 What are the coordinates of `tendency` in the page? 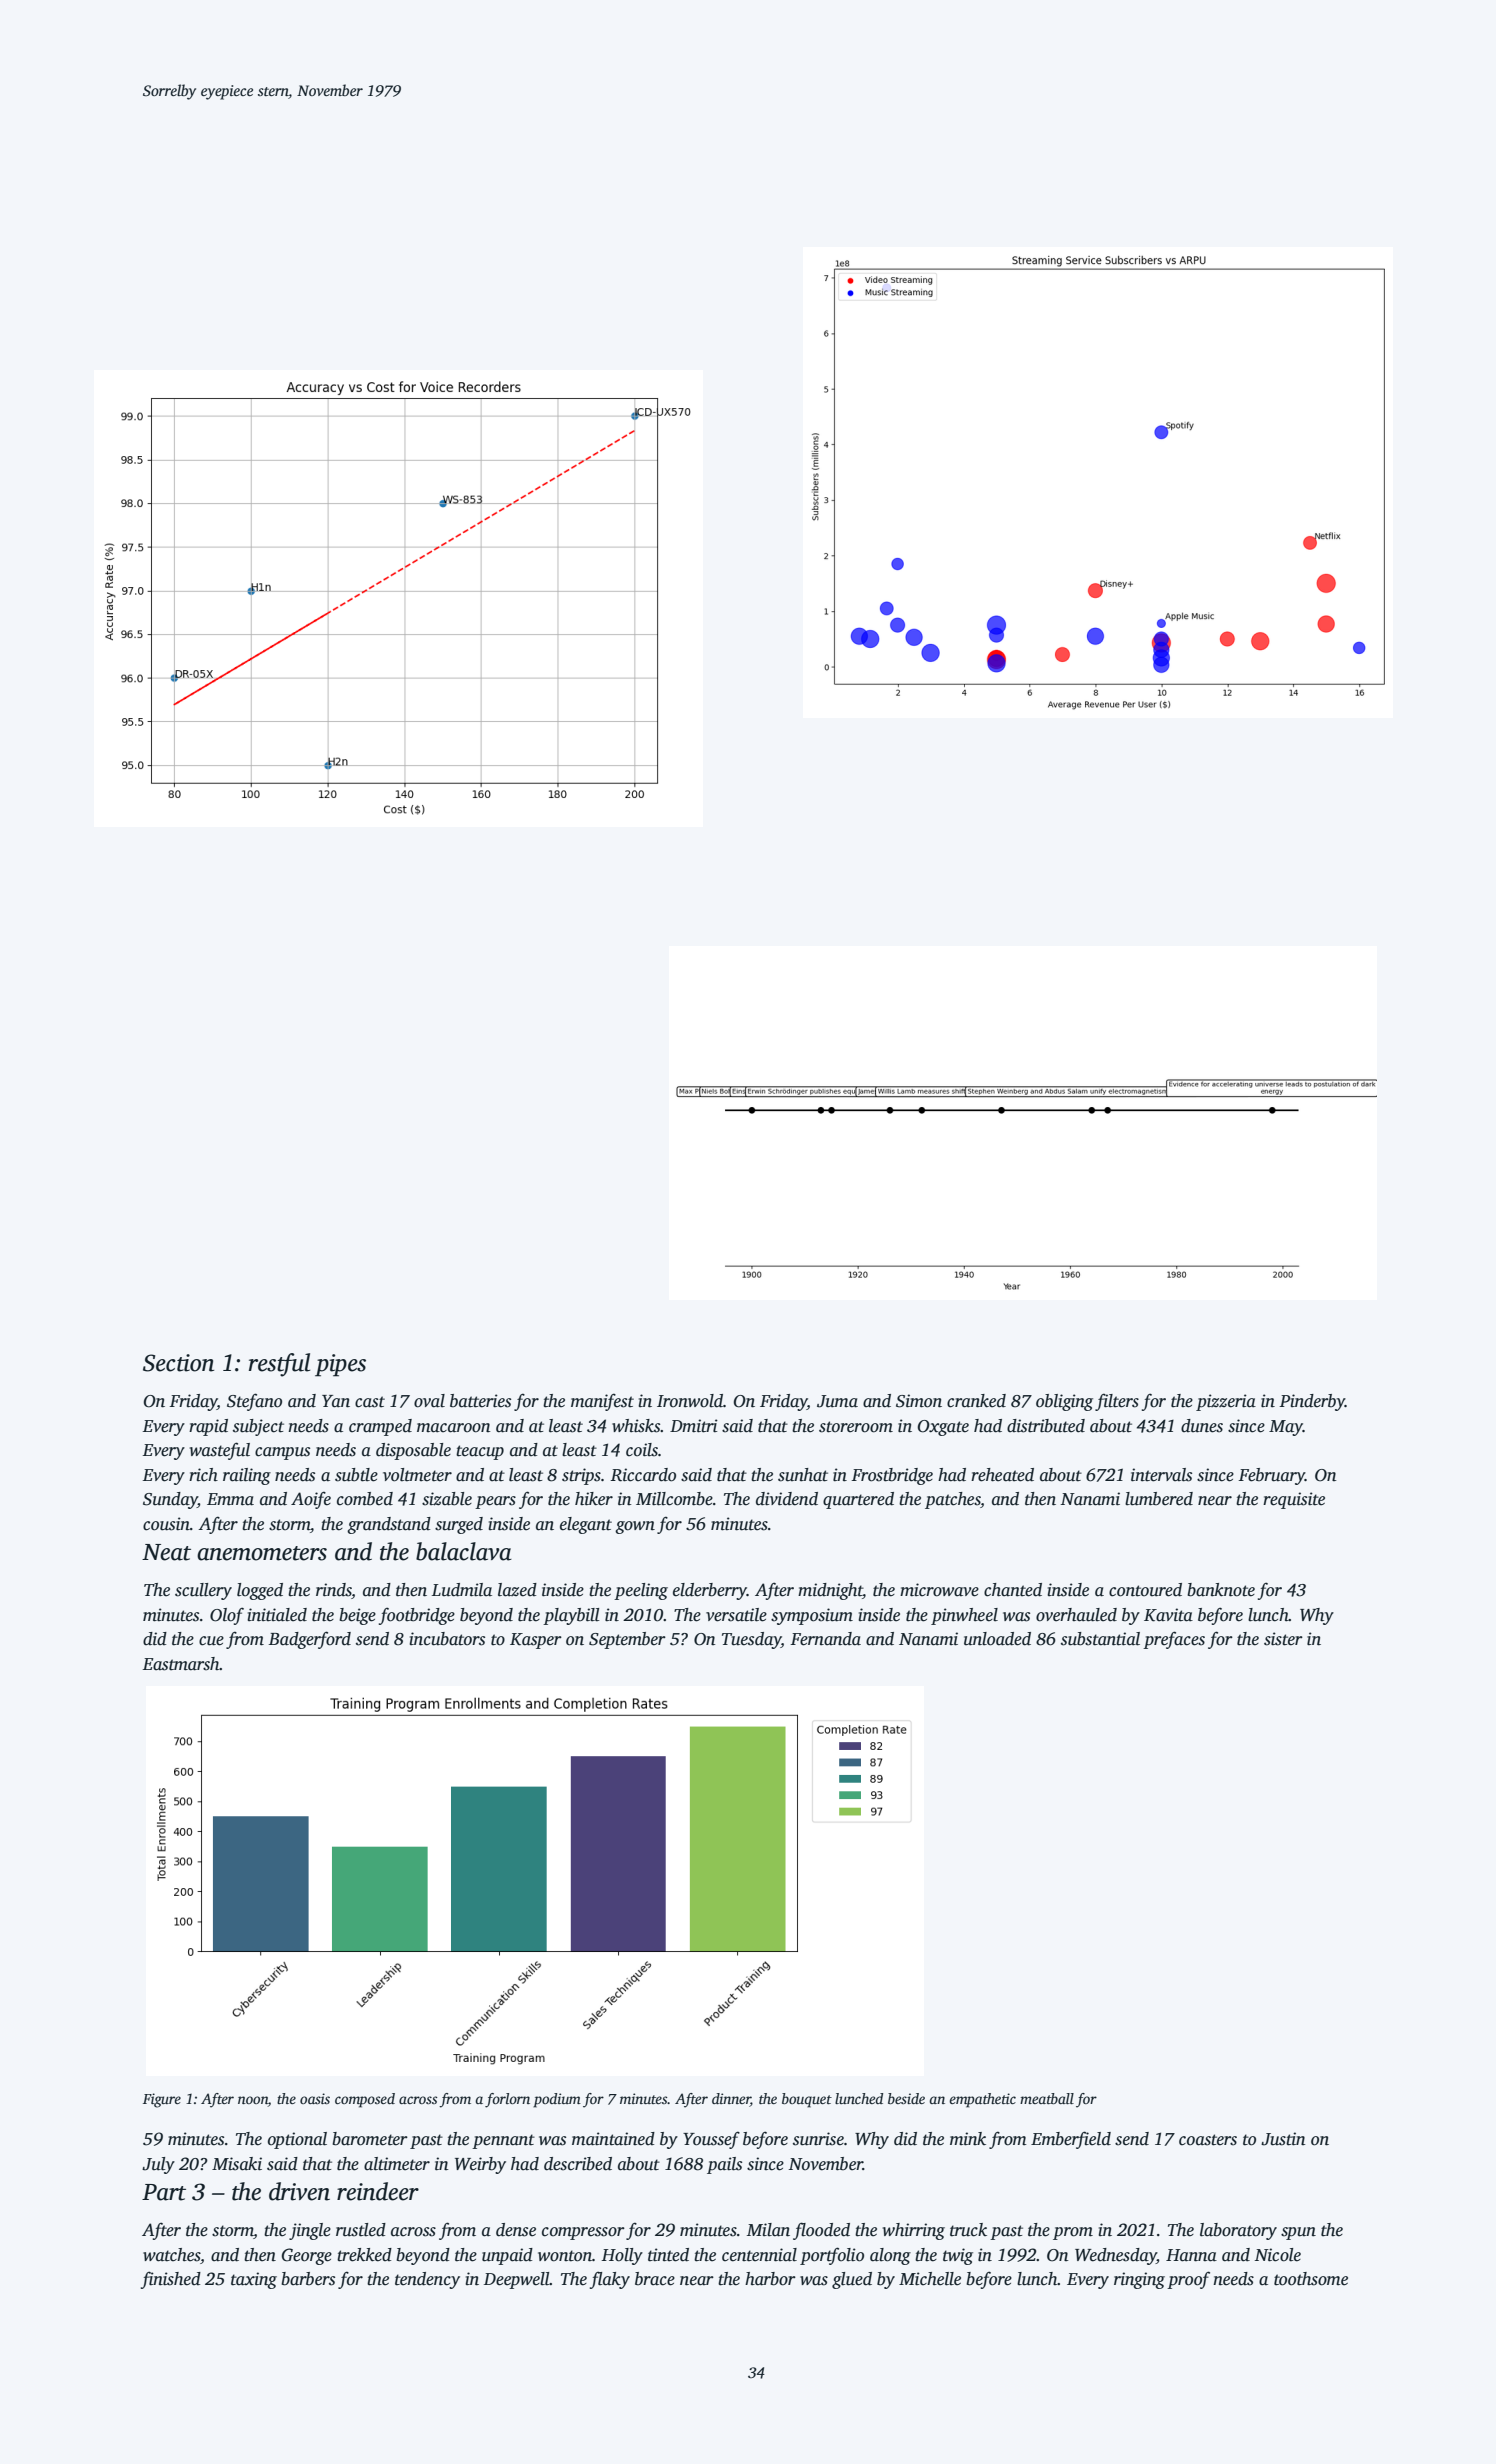 It's located at (427, 2280).
